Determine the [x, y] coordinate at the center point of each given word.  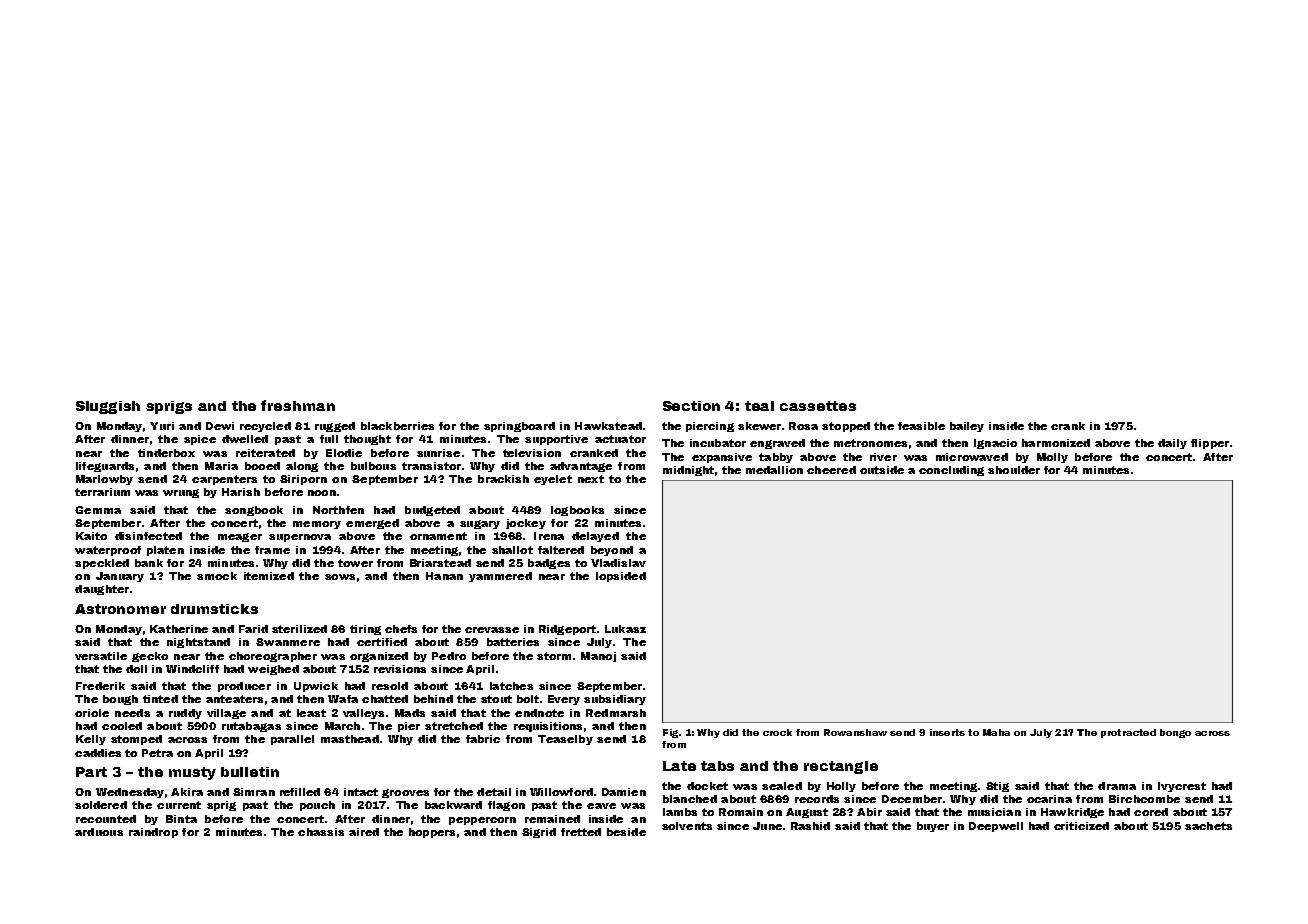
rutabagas [251, 727]
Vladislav [618, 563]
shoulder [1014, 470]
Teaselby [565, 740]
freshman [298, 405]
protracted [1128, 733]
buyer [933, 827]
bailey [967, 427]
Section [691, 406]
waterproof [108, 551]
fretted [581, 832]
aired [364, 832]
